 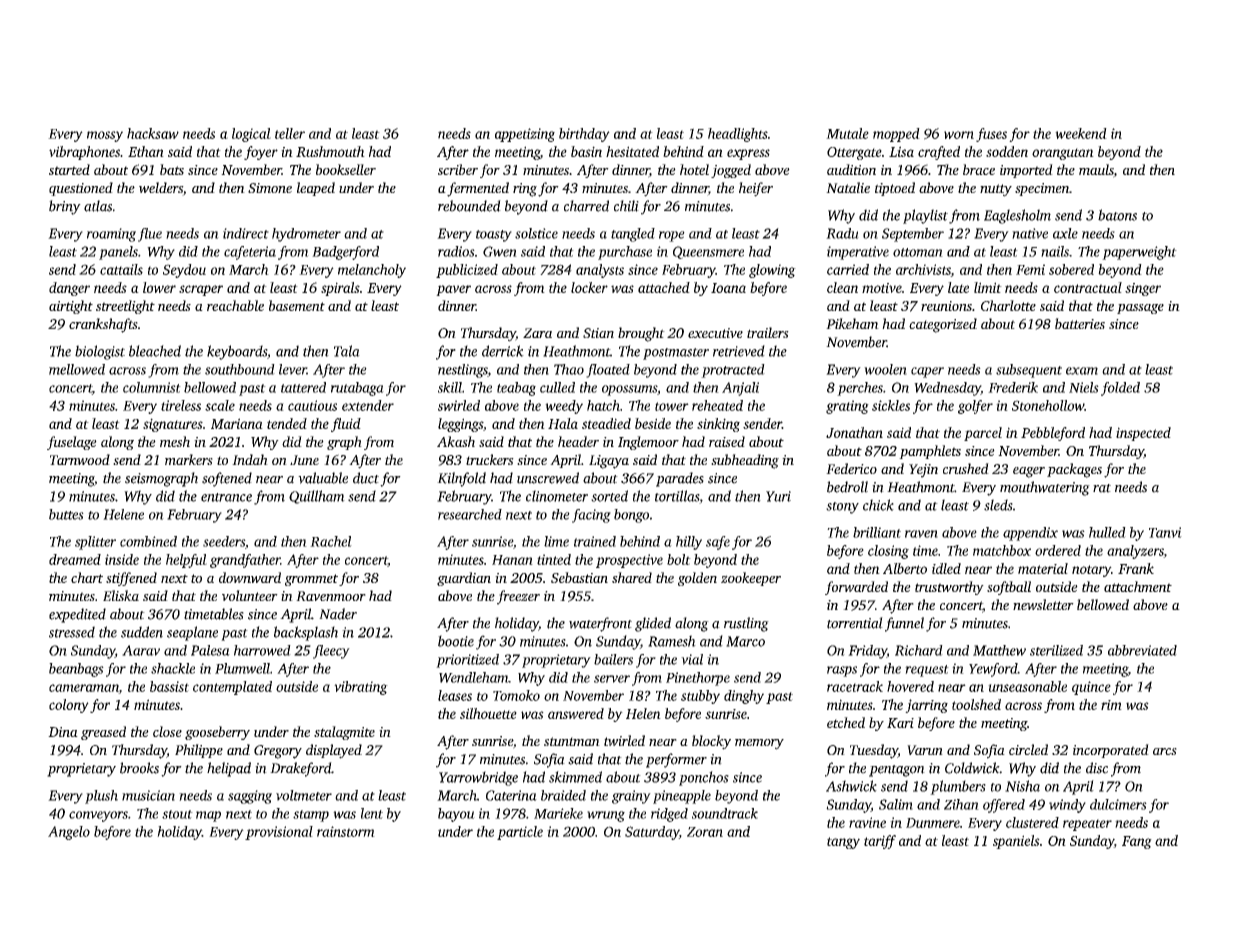 What do you see at coordinates (279, 833) in the screenshot?
I see `provisional` at bounding box center [279, 833].
